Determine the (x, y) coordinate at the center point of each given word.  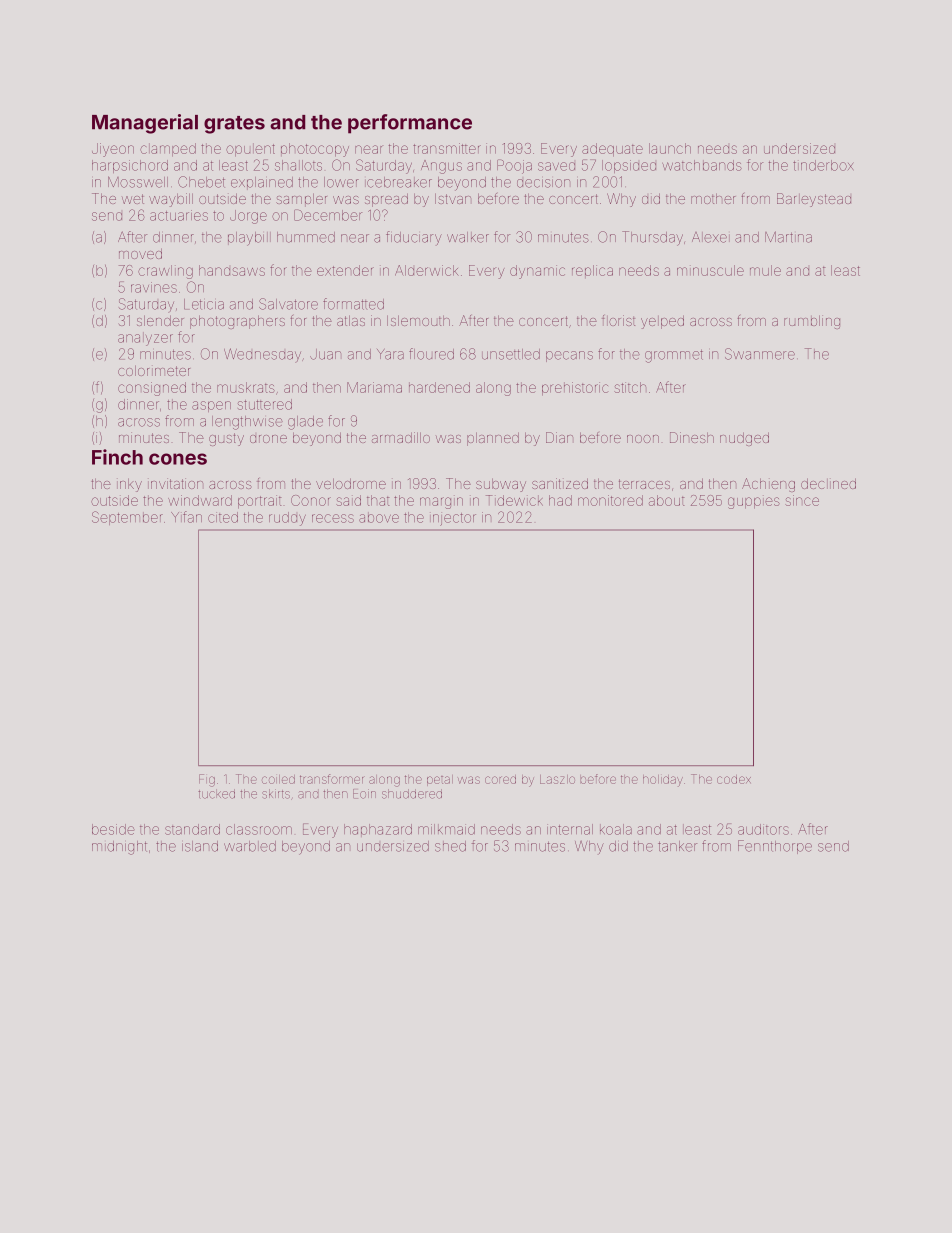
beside (113, 829)
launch (670, 148)
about (666, 500)
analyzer (145, 339)
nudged (744, 439)
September (127, 518)
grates (234, 125)
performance (410, 124)
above (379, 517)
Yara (390, 354)
